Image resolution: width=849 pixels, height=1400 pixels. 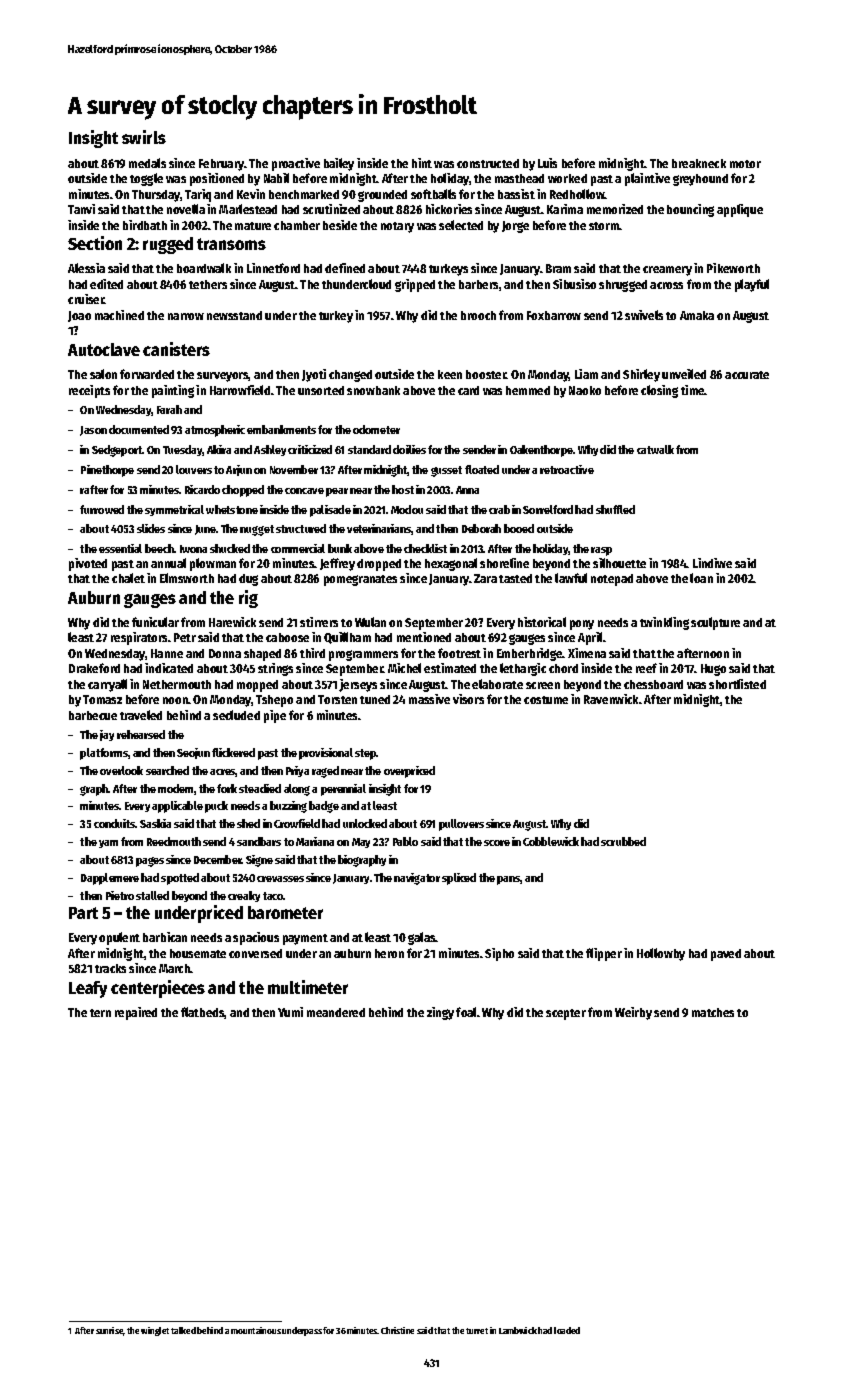 What do you see at coordinates (574, 284) in the image?
I see `Sibusiso` at bounding box center [574, 284].
